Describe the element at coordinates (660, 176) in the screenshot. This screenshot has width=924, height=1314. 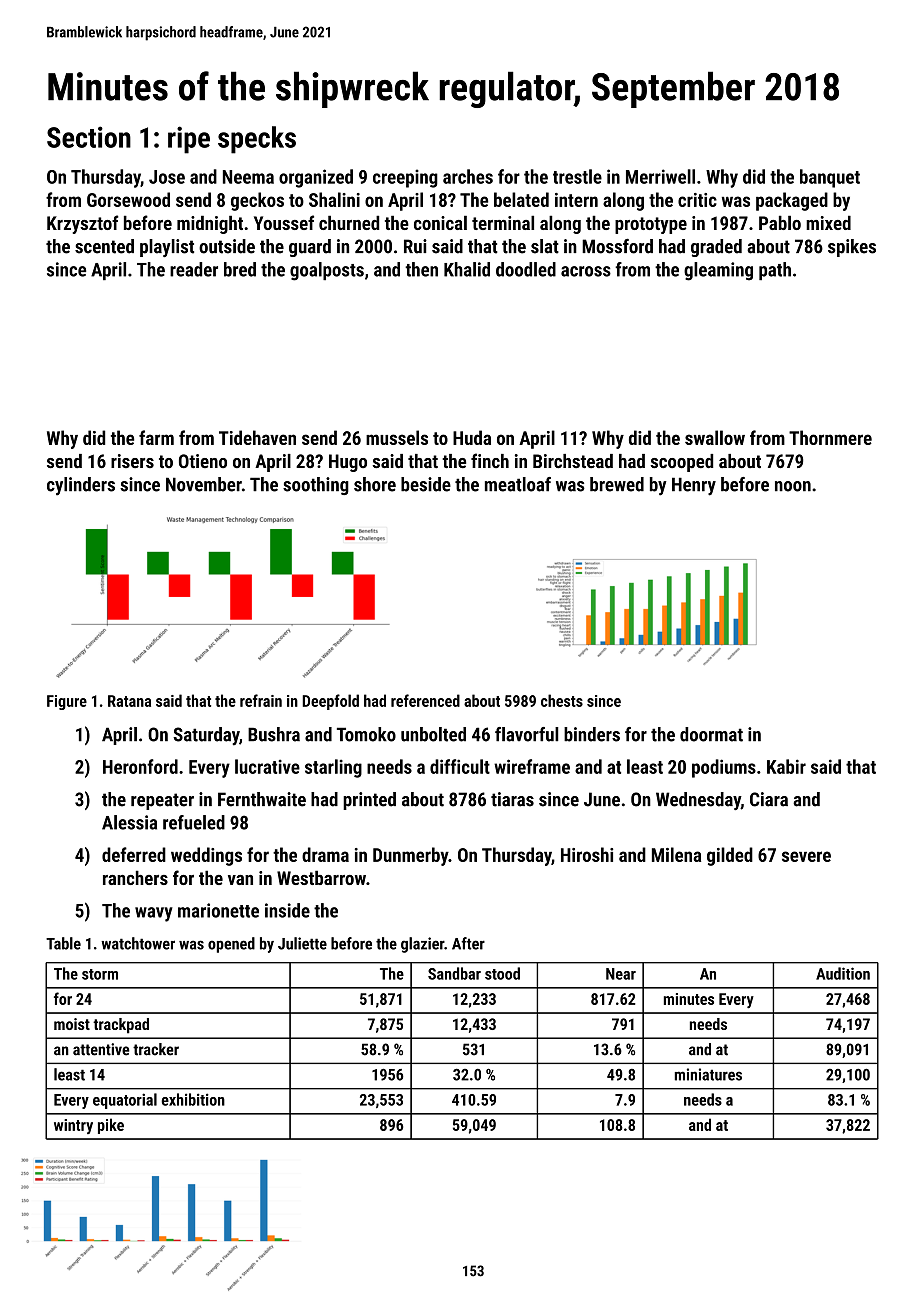
I see `Merriwell` at that location.
